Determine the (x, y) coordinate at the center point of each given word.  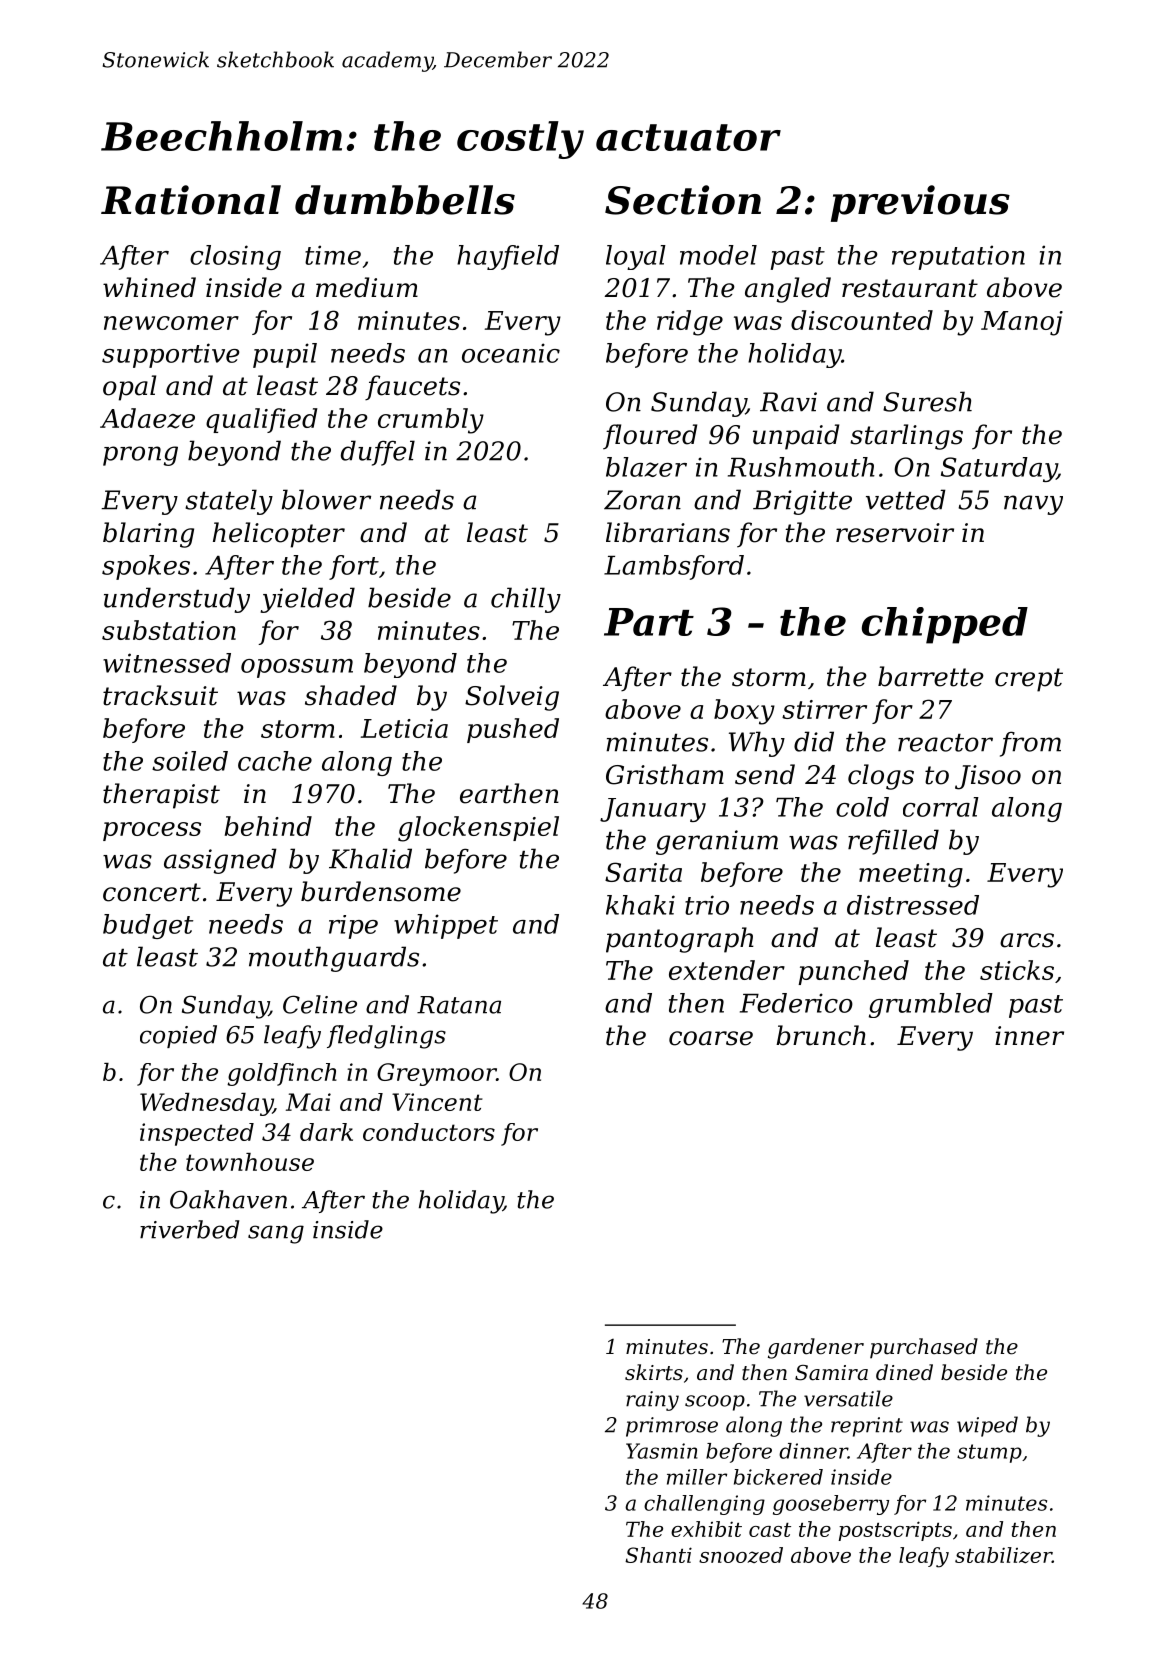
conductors (429, 1132)
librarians (668, 532)
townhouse (250, 1162)
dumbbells (405, 200)
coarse (711, 1038)
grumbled (931, 1005)
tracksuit (160, 695)
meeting (911, 875)
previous (920, 203)
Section (683, 200)
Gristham (665, 774)
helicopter (279, 535)
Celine (320, 1004)
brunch (821, 1035)
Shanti (658, 1555)
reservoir (895, 533)
